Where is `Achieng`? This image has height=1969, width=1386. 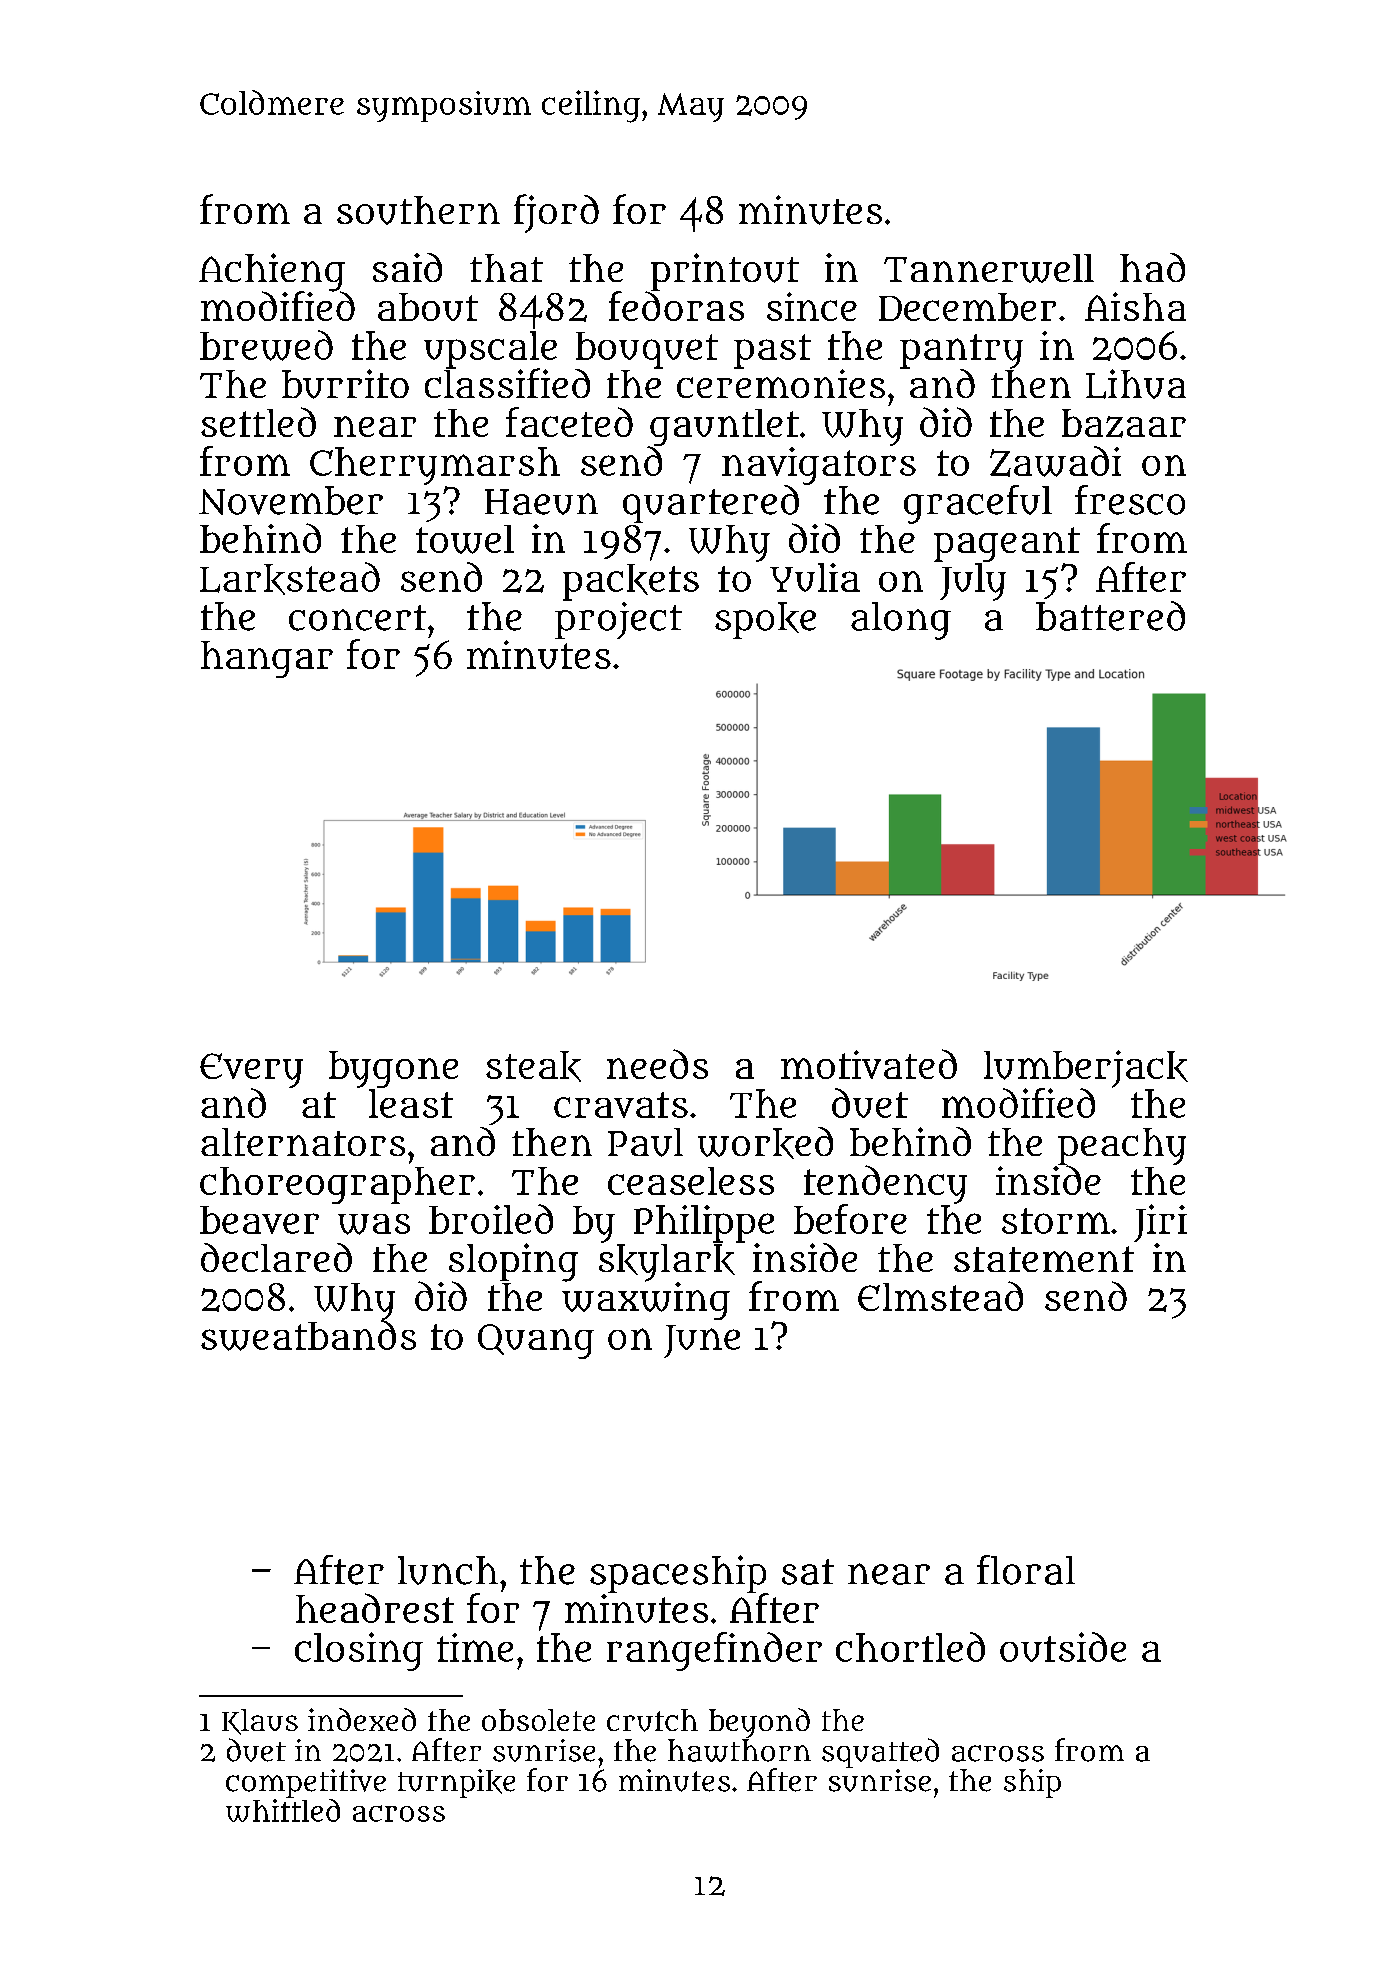 Achieng is located at coordinates (272, 272).
